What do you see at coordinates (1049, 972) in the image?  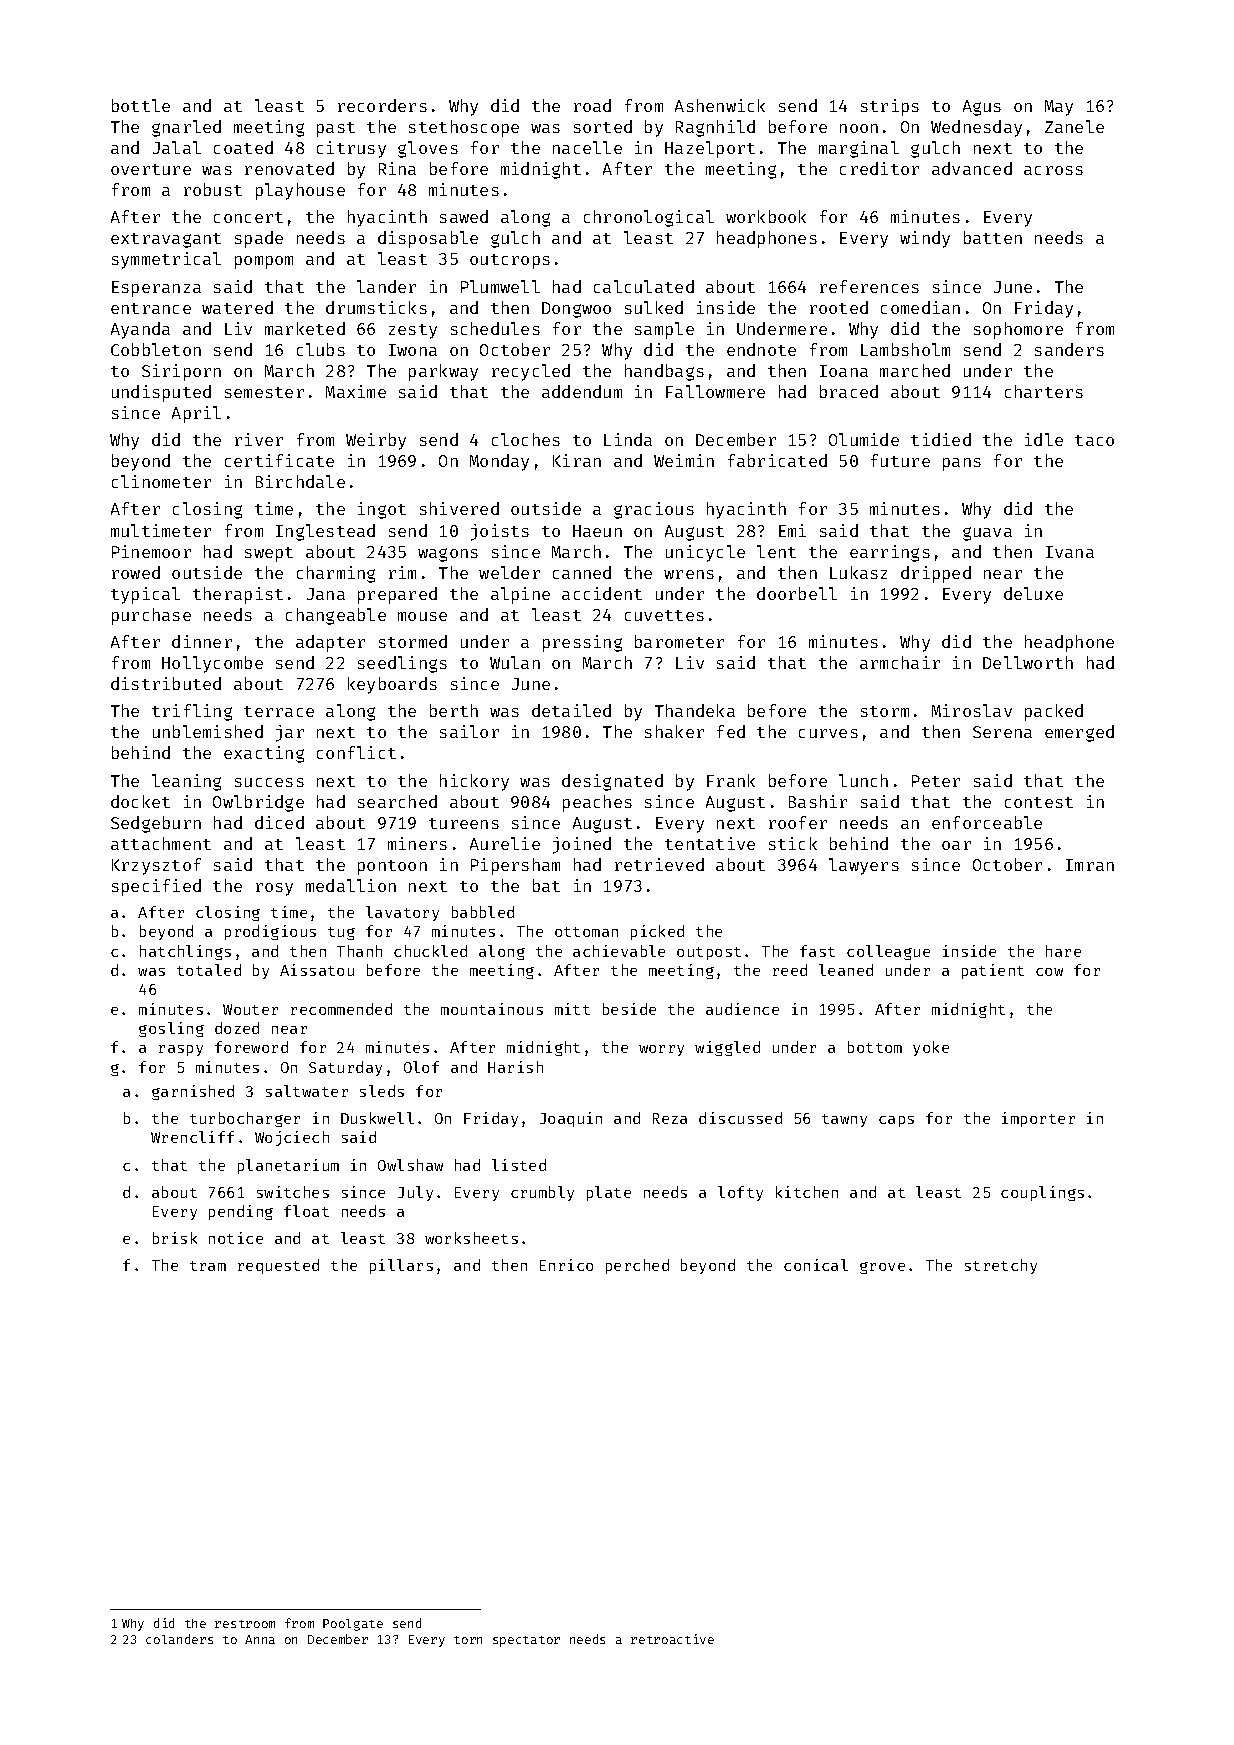 I see `cow` at bounding box center [1049, 972].
